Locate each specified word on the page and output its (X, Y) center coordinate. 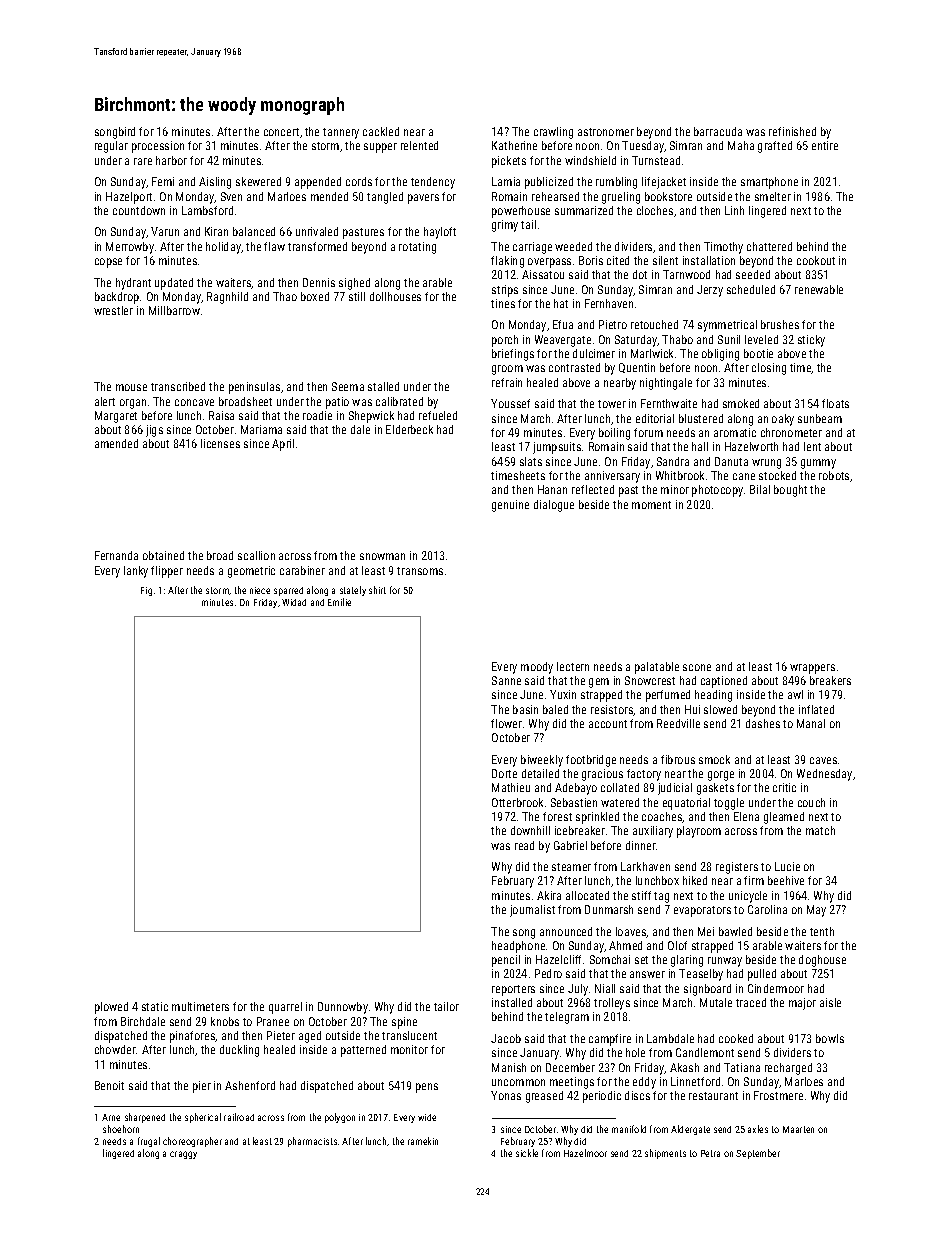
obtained (163, 555)
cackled (381, 131)
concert (281, 132)
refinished (792, 131)
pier (202, 1087)
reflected (593, 489)
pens (427, 1088)
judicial (675, 789)
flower (506, 723)
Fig (146, 591)
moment (651, 505)
